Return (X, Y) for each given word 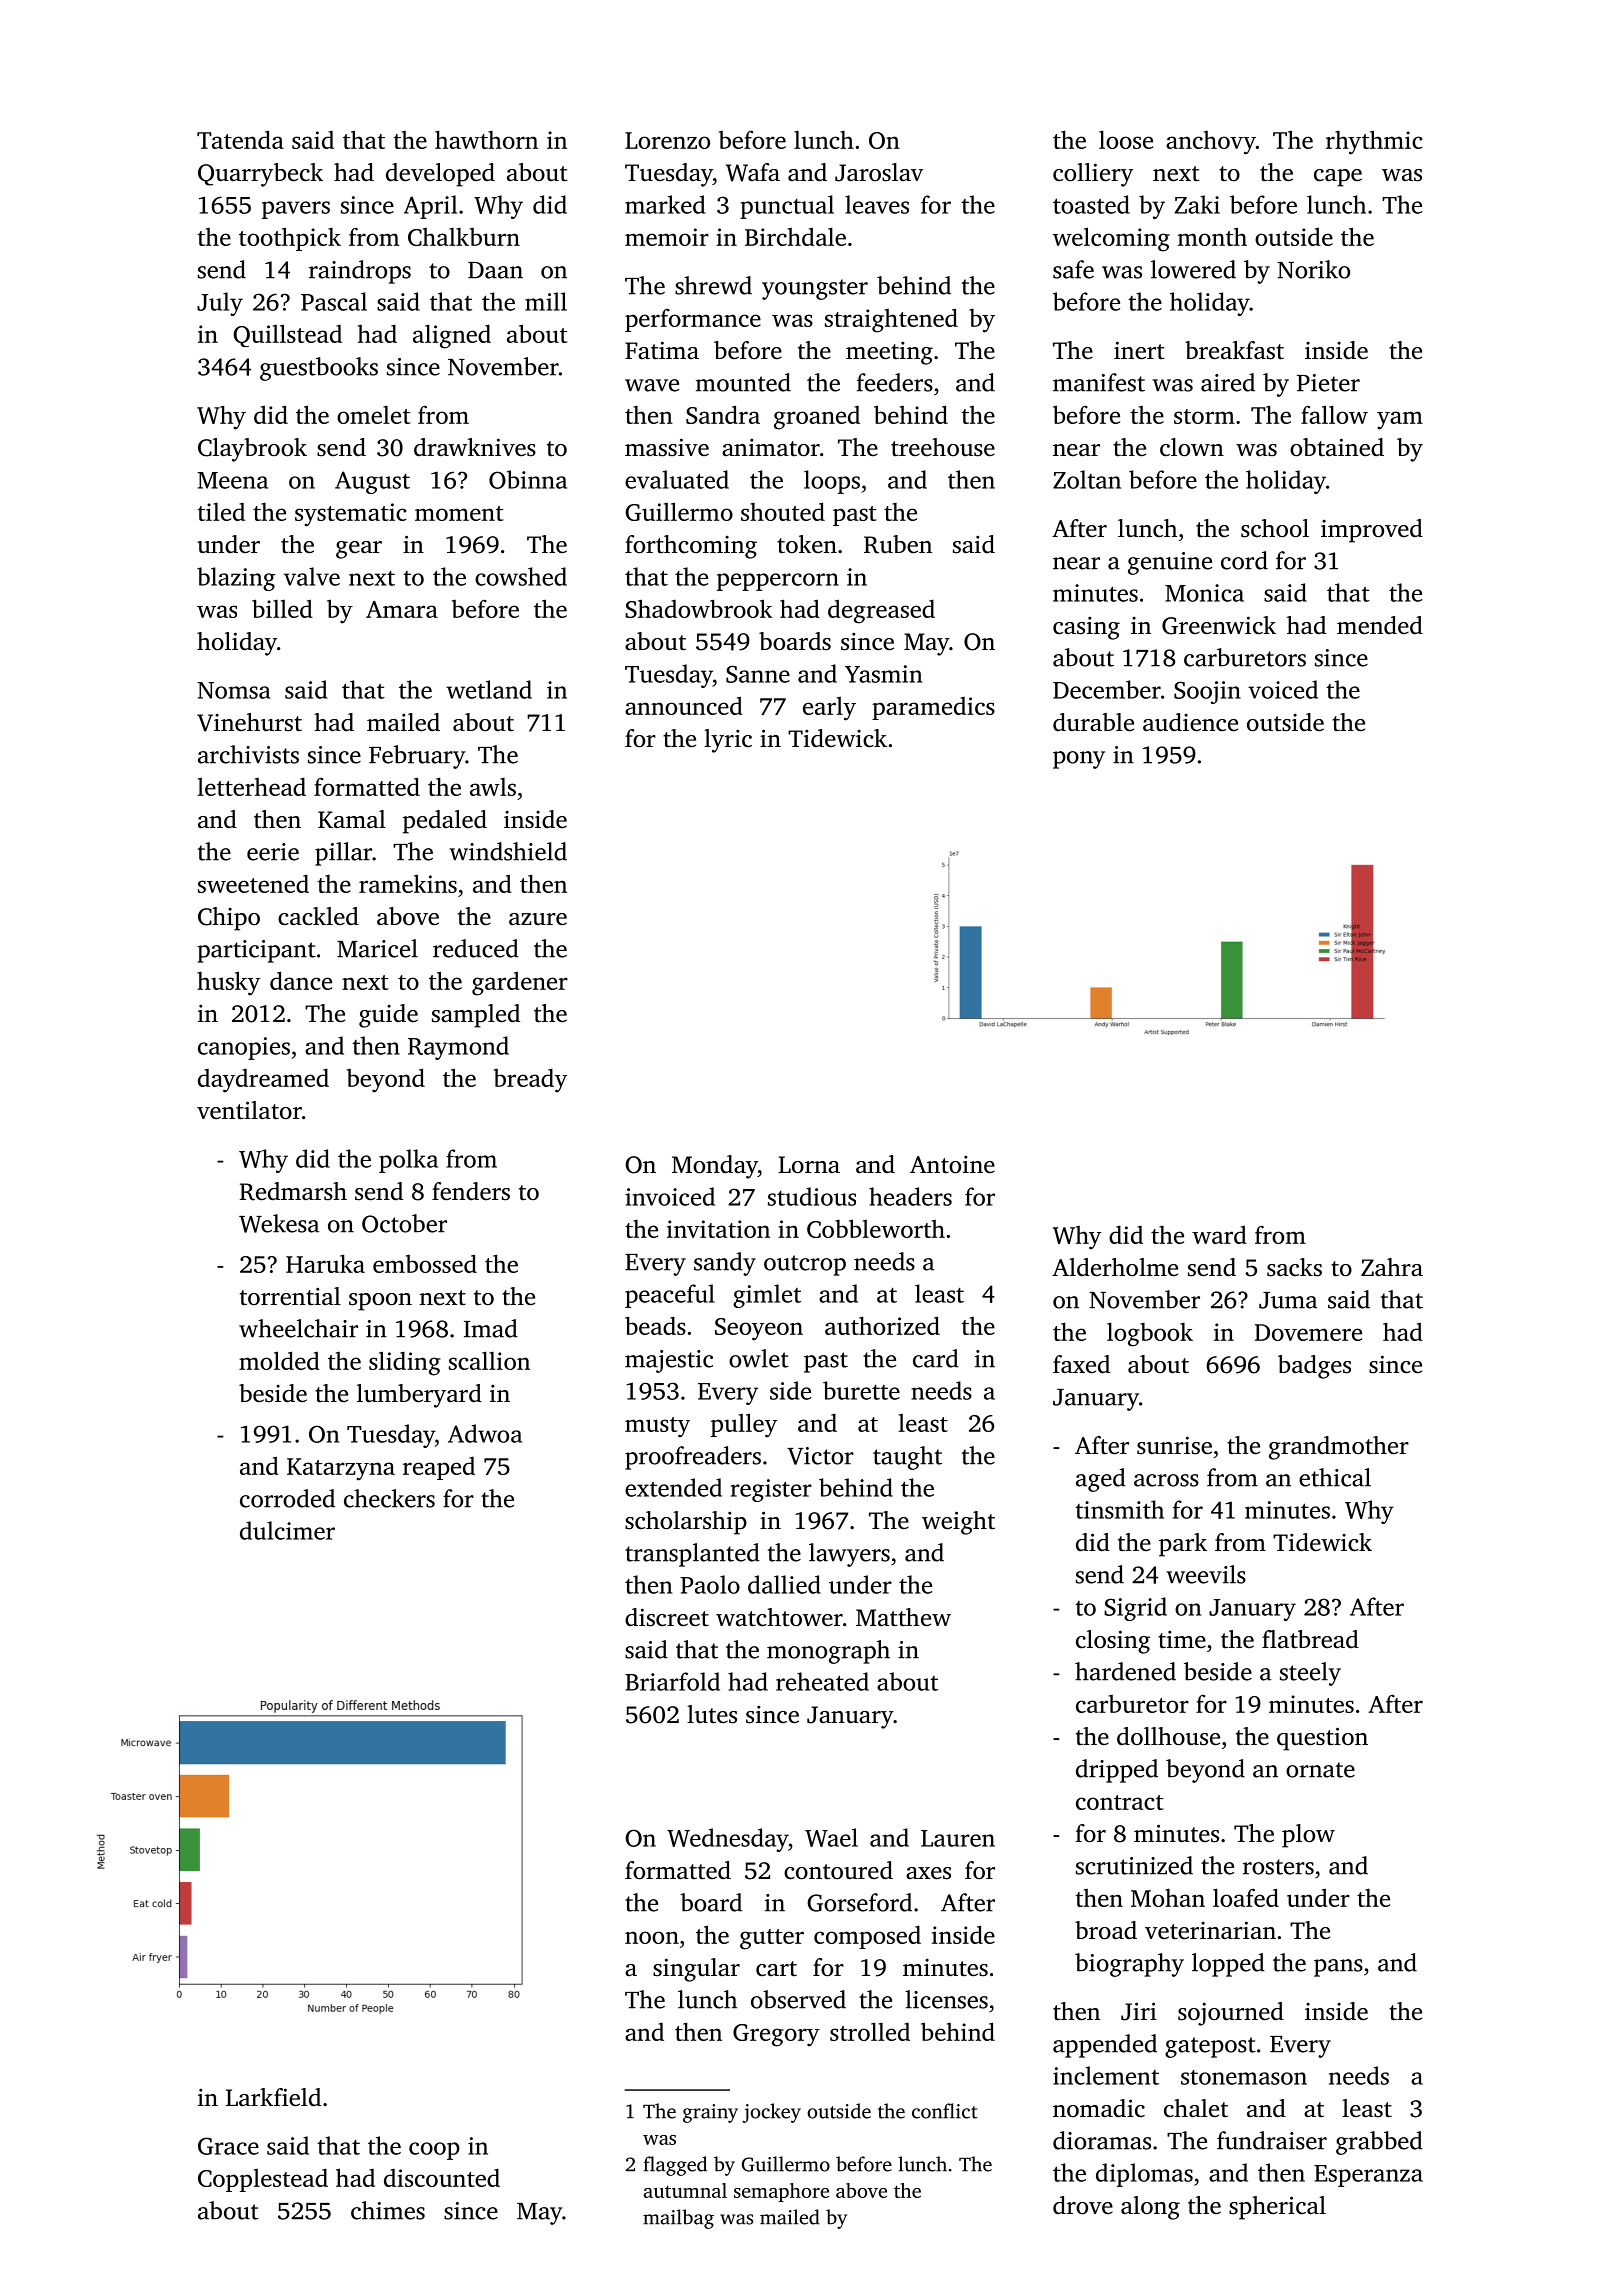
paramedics (933, 708)
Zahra (1392, 1267)
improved (1372, 531)
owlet (759, 1358)
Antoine (952, 1164)
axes (928, 1873)
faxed (1081, 1364)
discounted (442, 2177)
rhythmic (1374, 142)
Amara (402, 609)
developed (440, 175)
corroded (287, 1498)
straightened (891, 320)
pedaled (445, 822)
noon (652, 1937)
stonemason (1244, 2077)
